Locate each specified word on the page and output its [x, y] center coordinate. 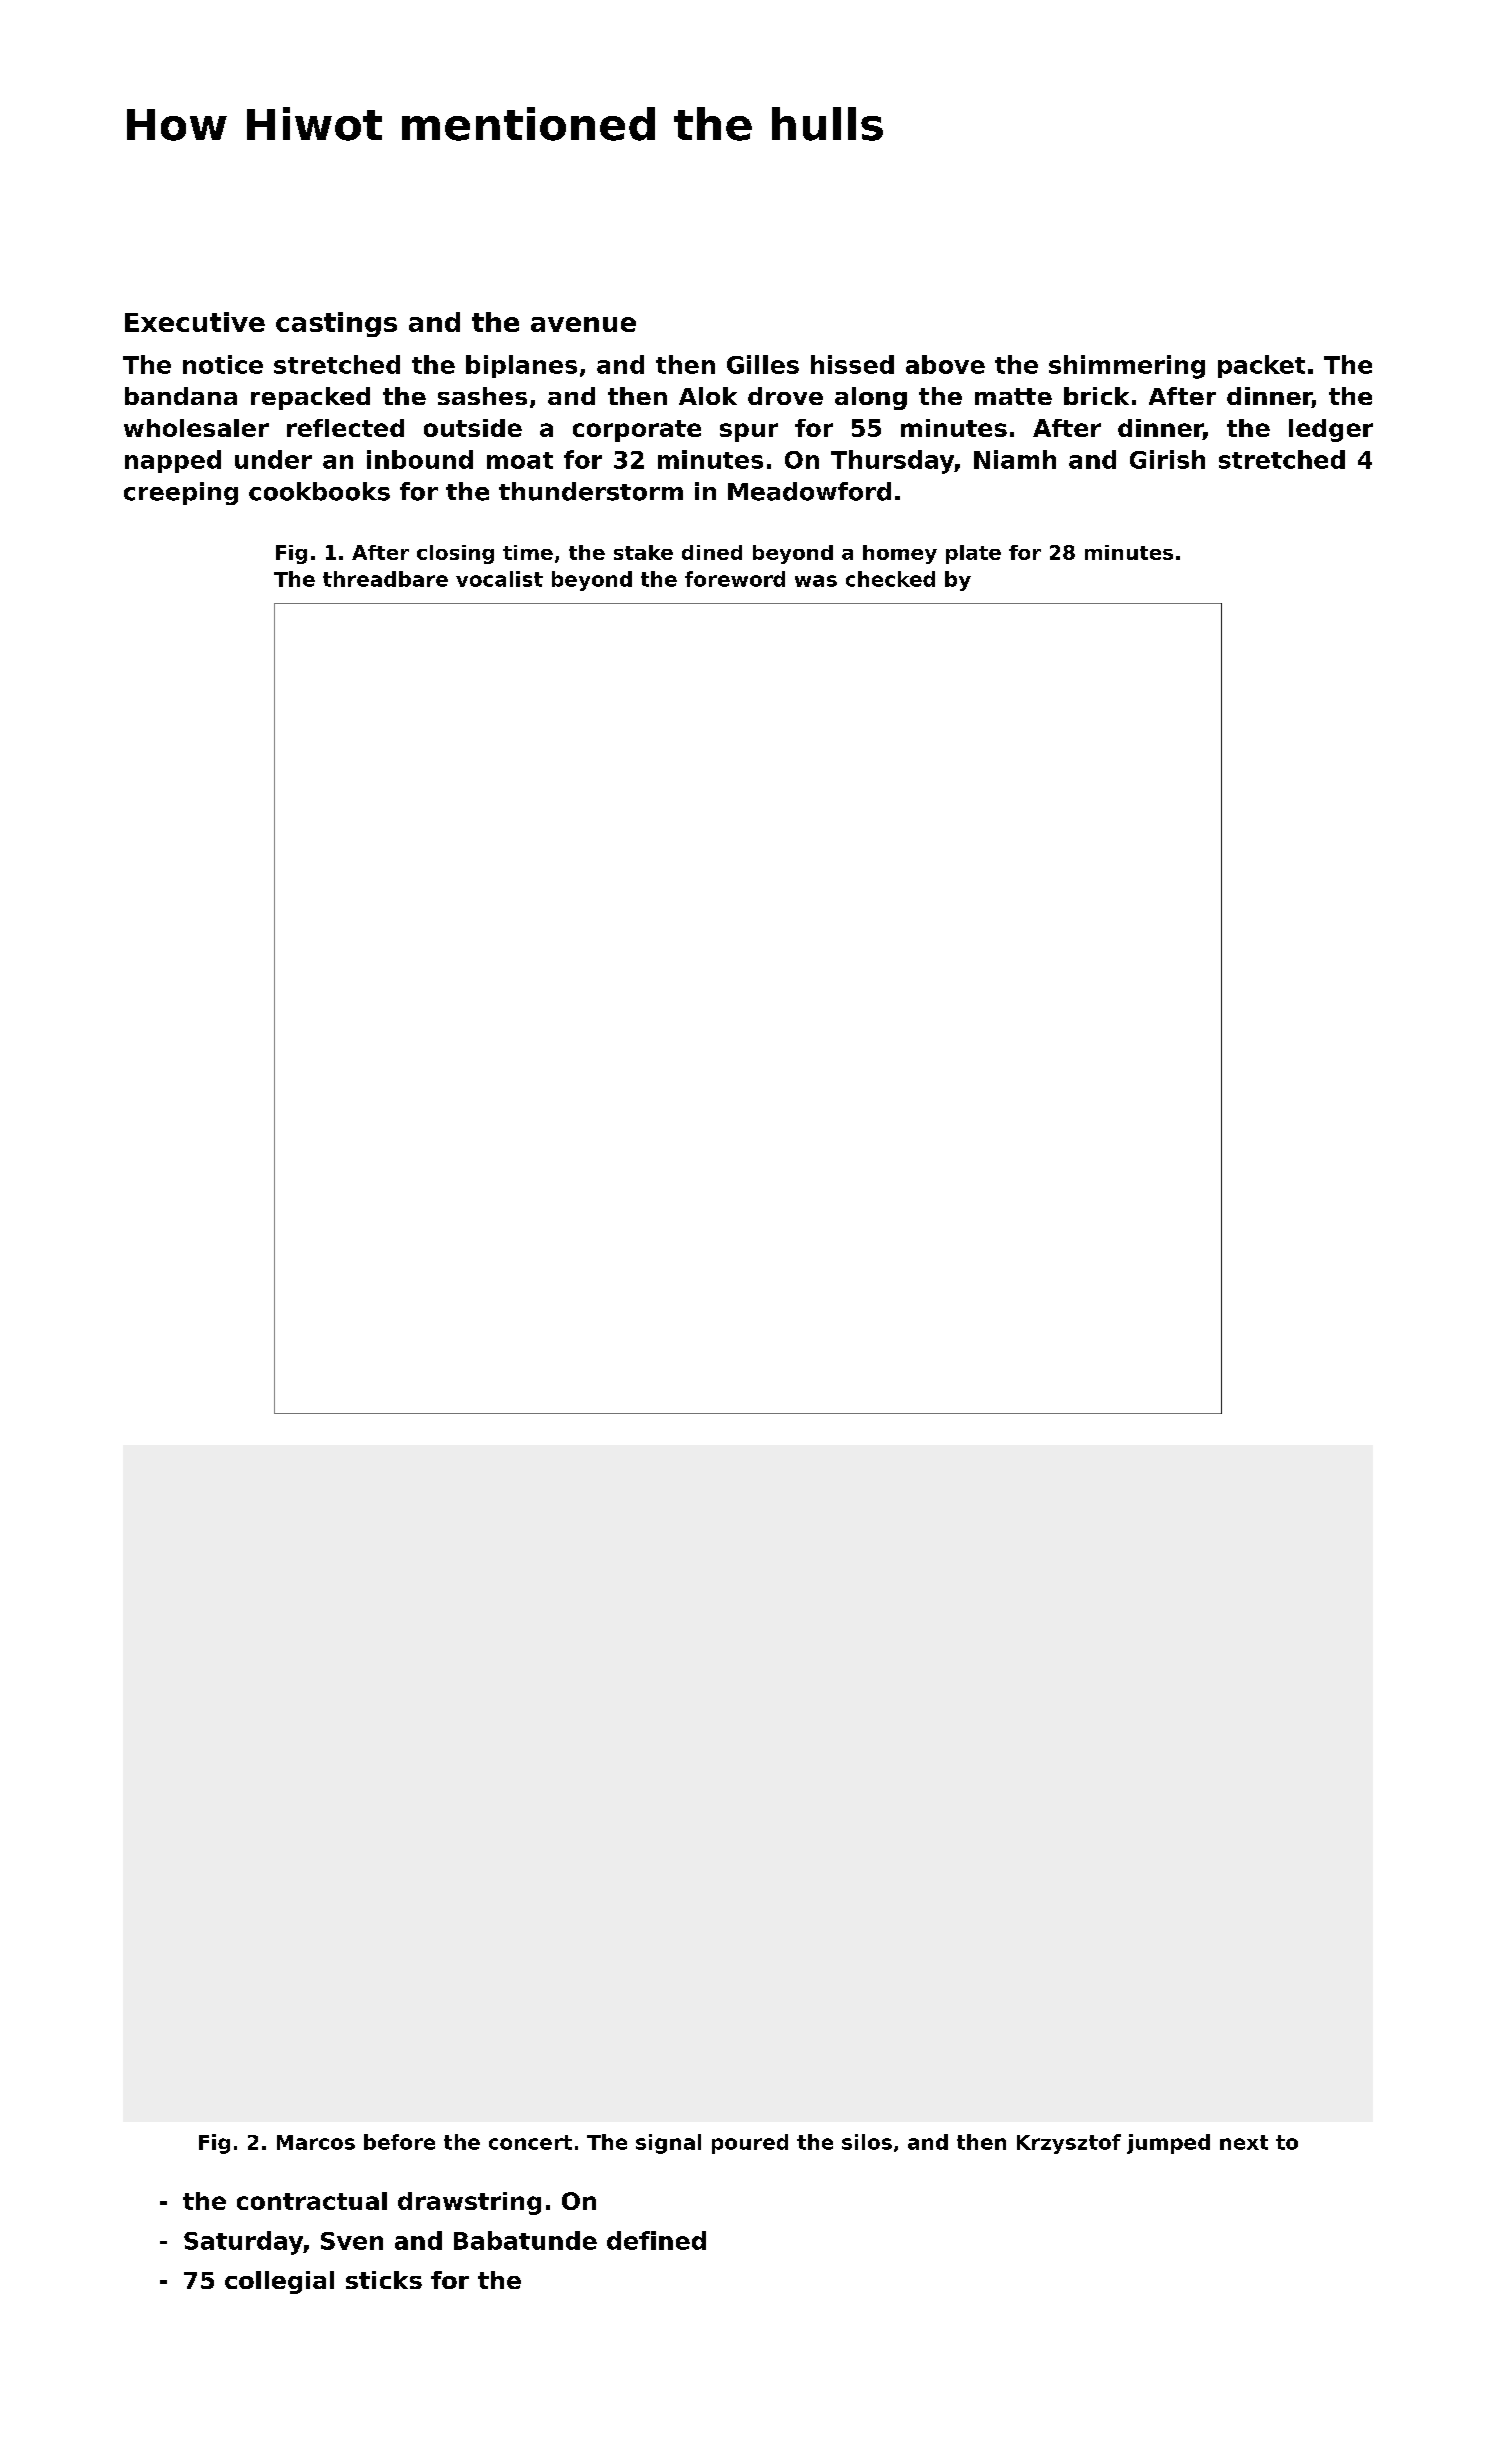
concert [530, 2142]
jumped [1168, 2144]
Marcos [316, 2142]
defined [656, 2240]
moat [520, 460]
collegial [279, 2282]
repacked [310, 398]
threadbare [385, 579]
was [816, 581]
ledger [1331, 430]
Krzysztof [1069, 2144]
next [1244, 2142]
